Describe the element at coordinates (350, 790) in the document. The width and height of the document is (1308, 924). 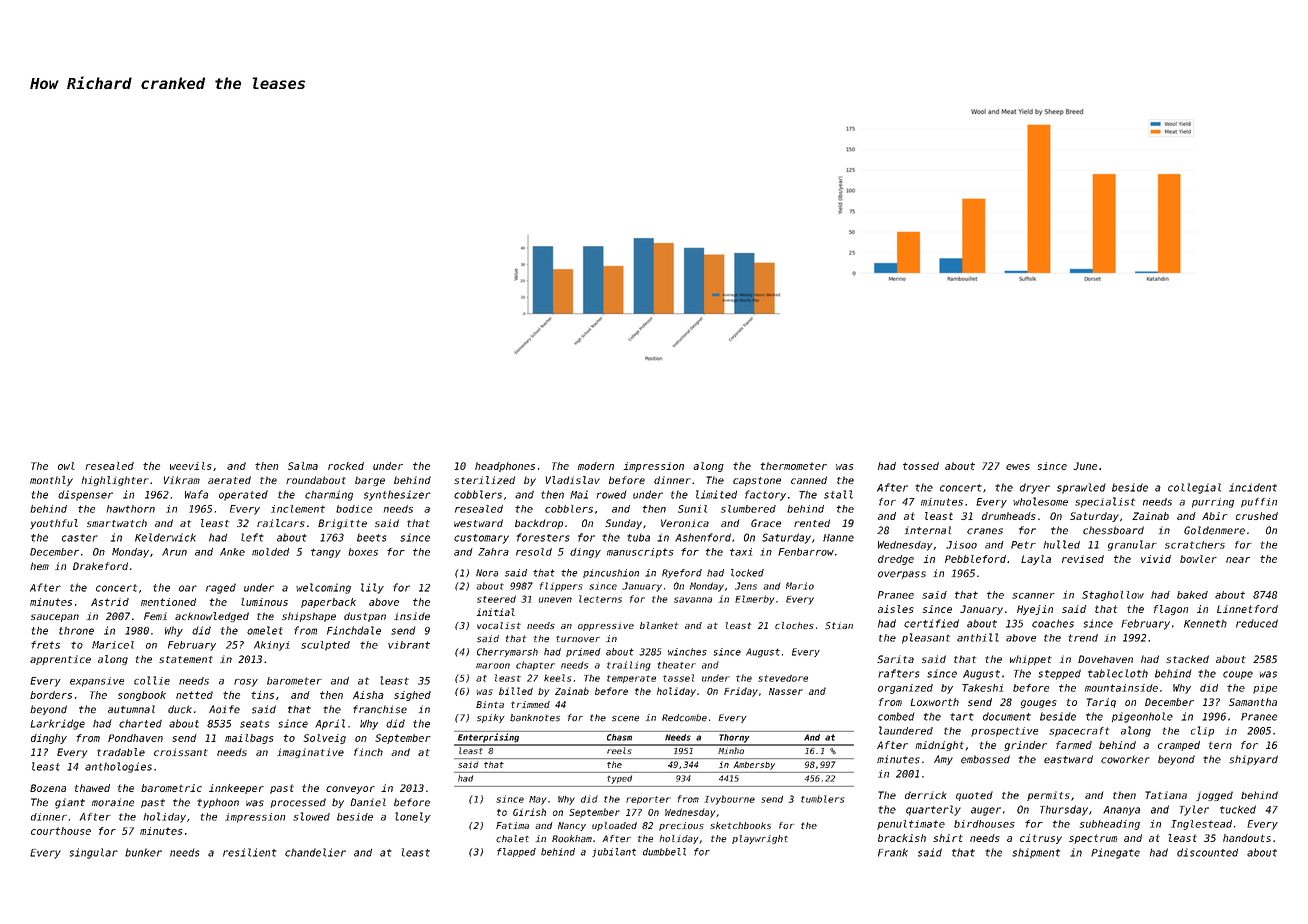
I see `conveyor` at that location.
